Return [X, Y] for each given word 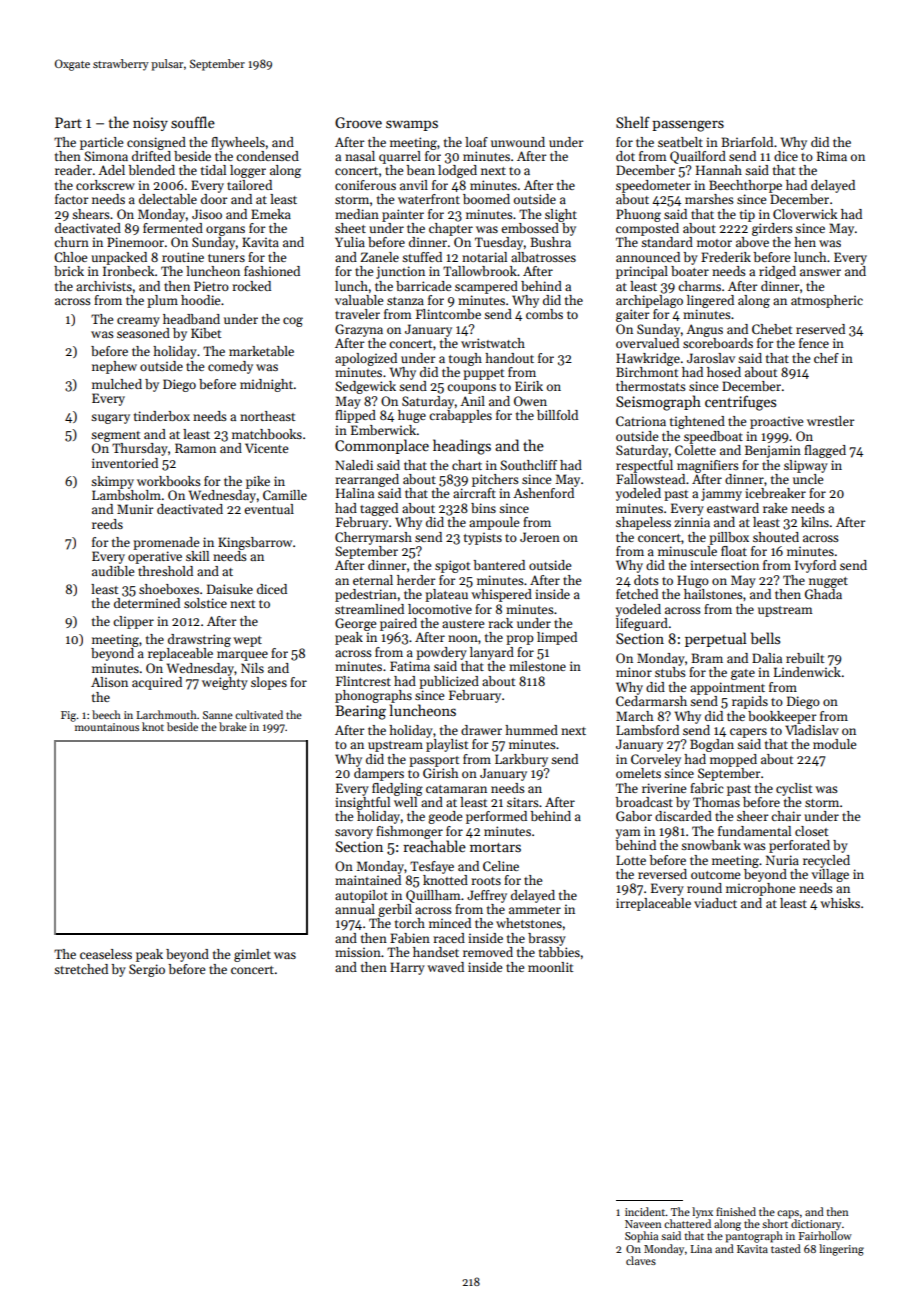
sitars [523, 802]
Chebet [772, 329]
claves [641, 1260]
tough [465, 359]
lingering [841, 1250]
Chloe [70, 257]
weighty [225, 683]
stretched [81, 969]
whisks [840, 903]
